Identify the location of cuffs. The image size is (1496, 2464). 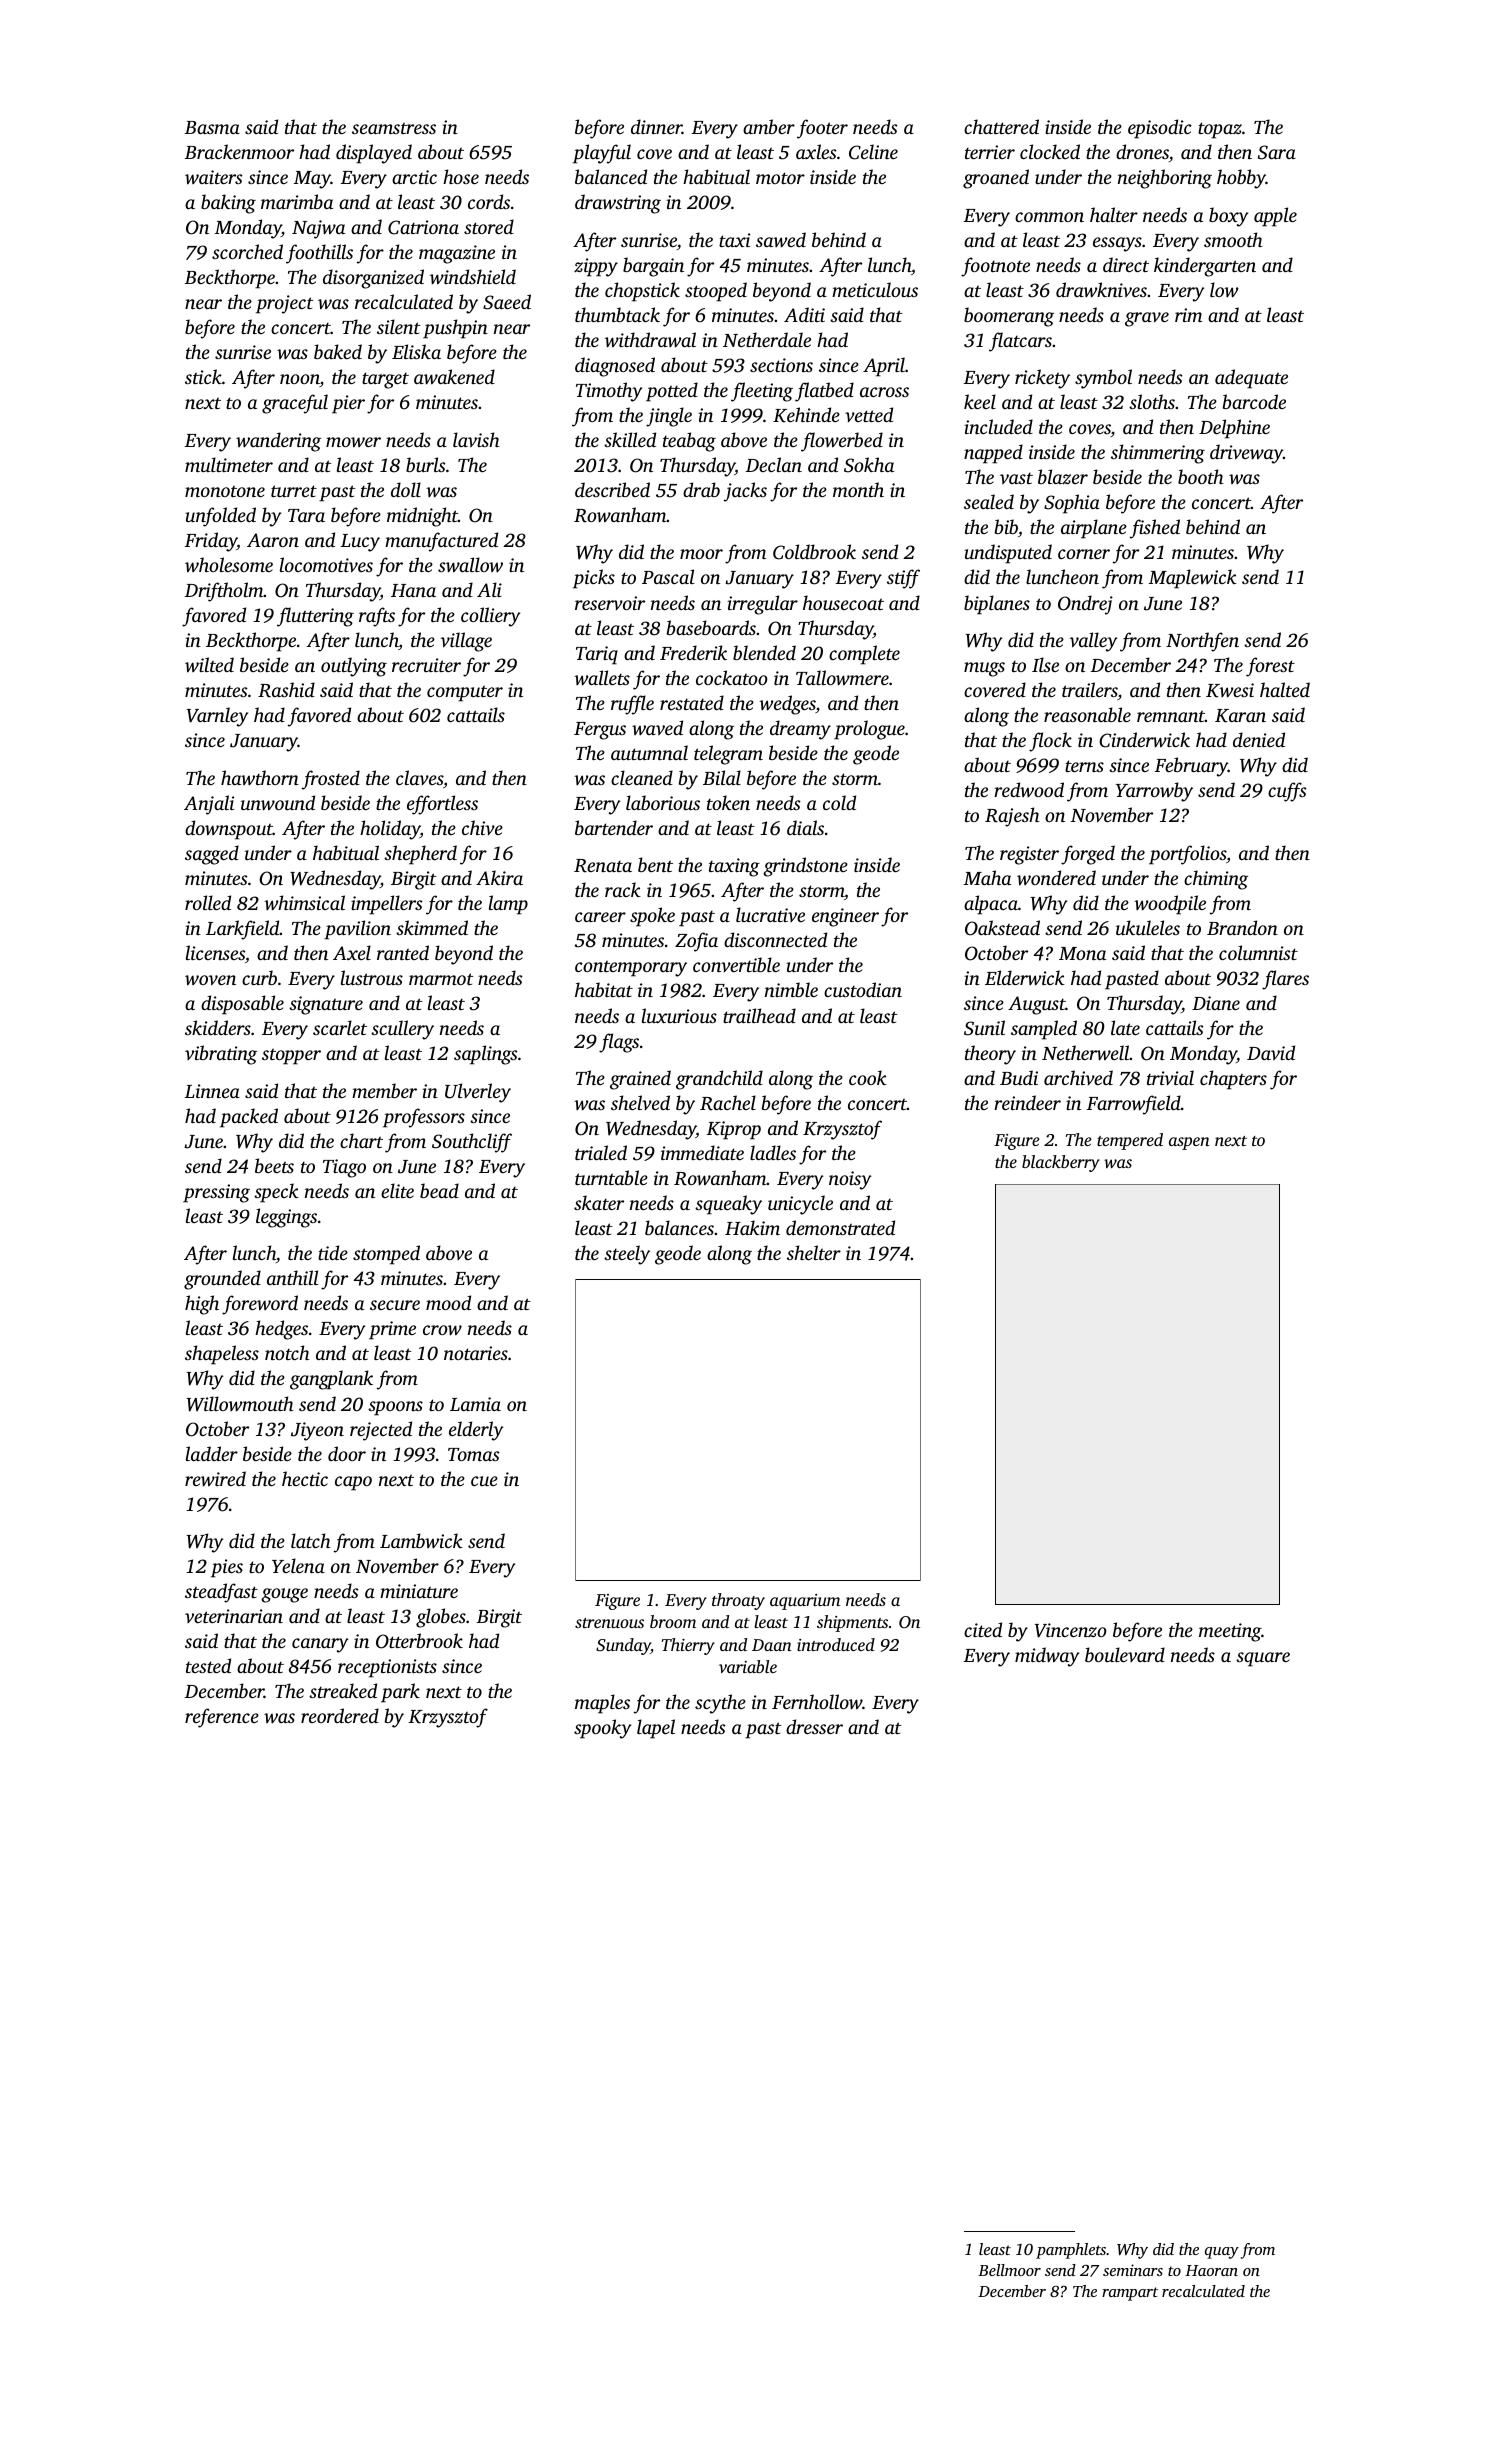
(1287, 792).
